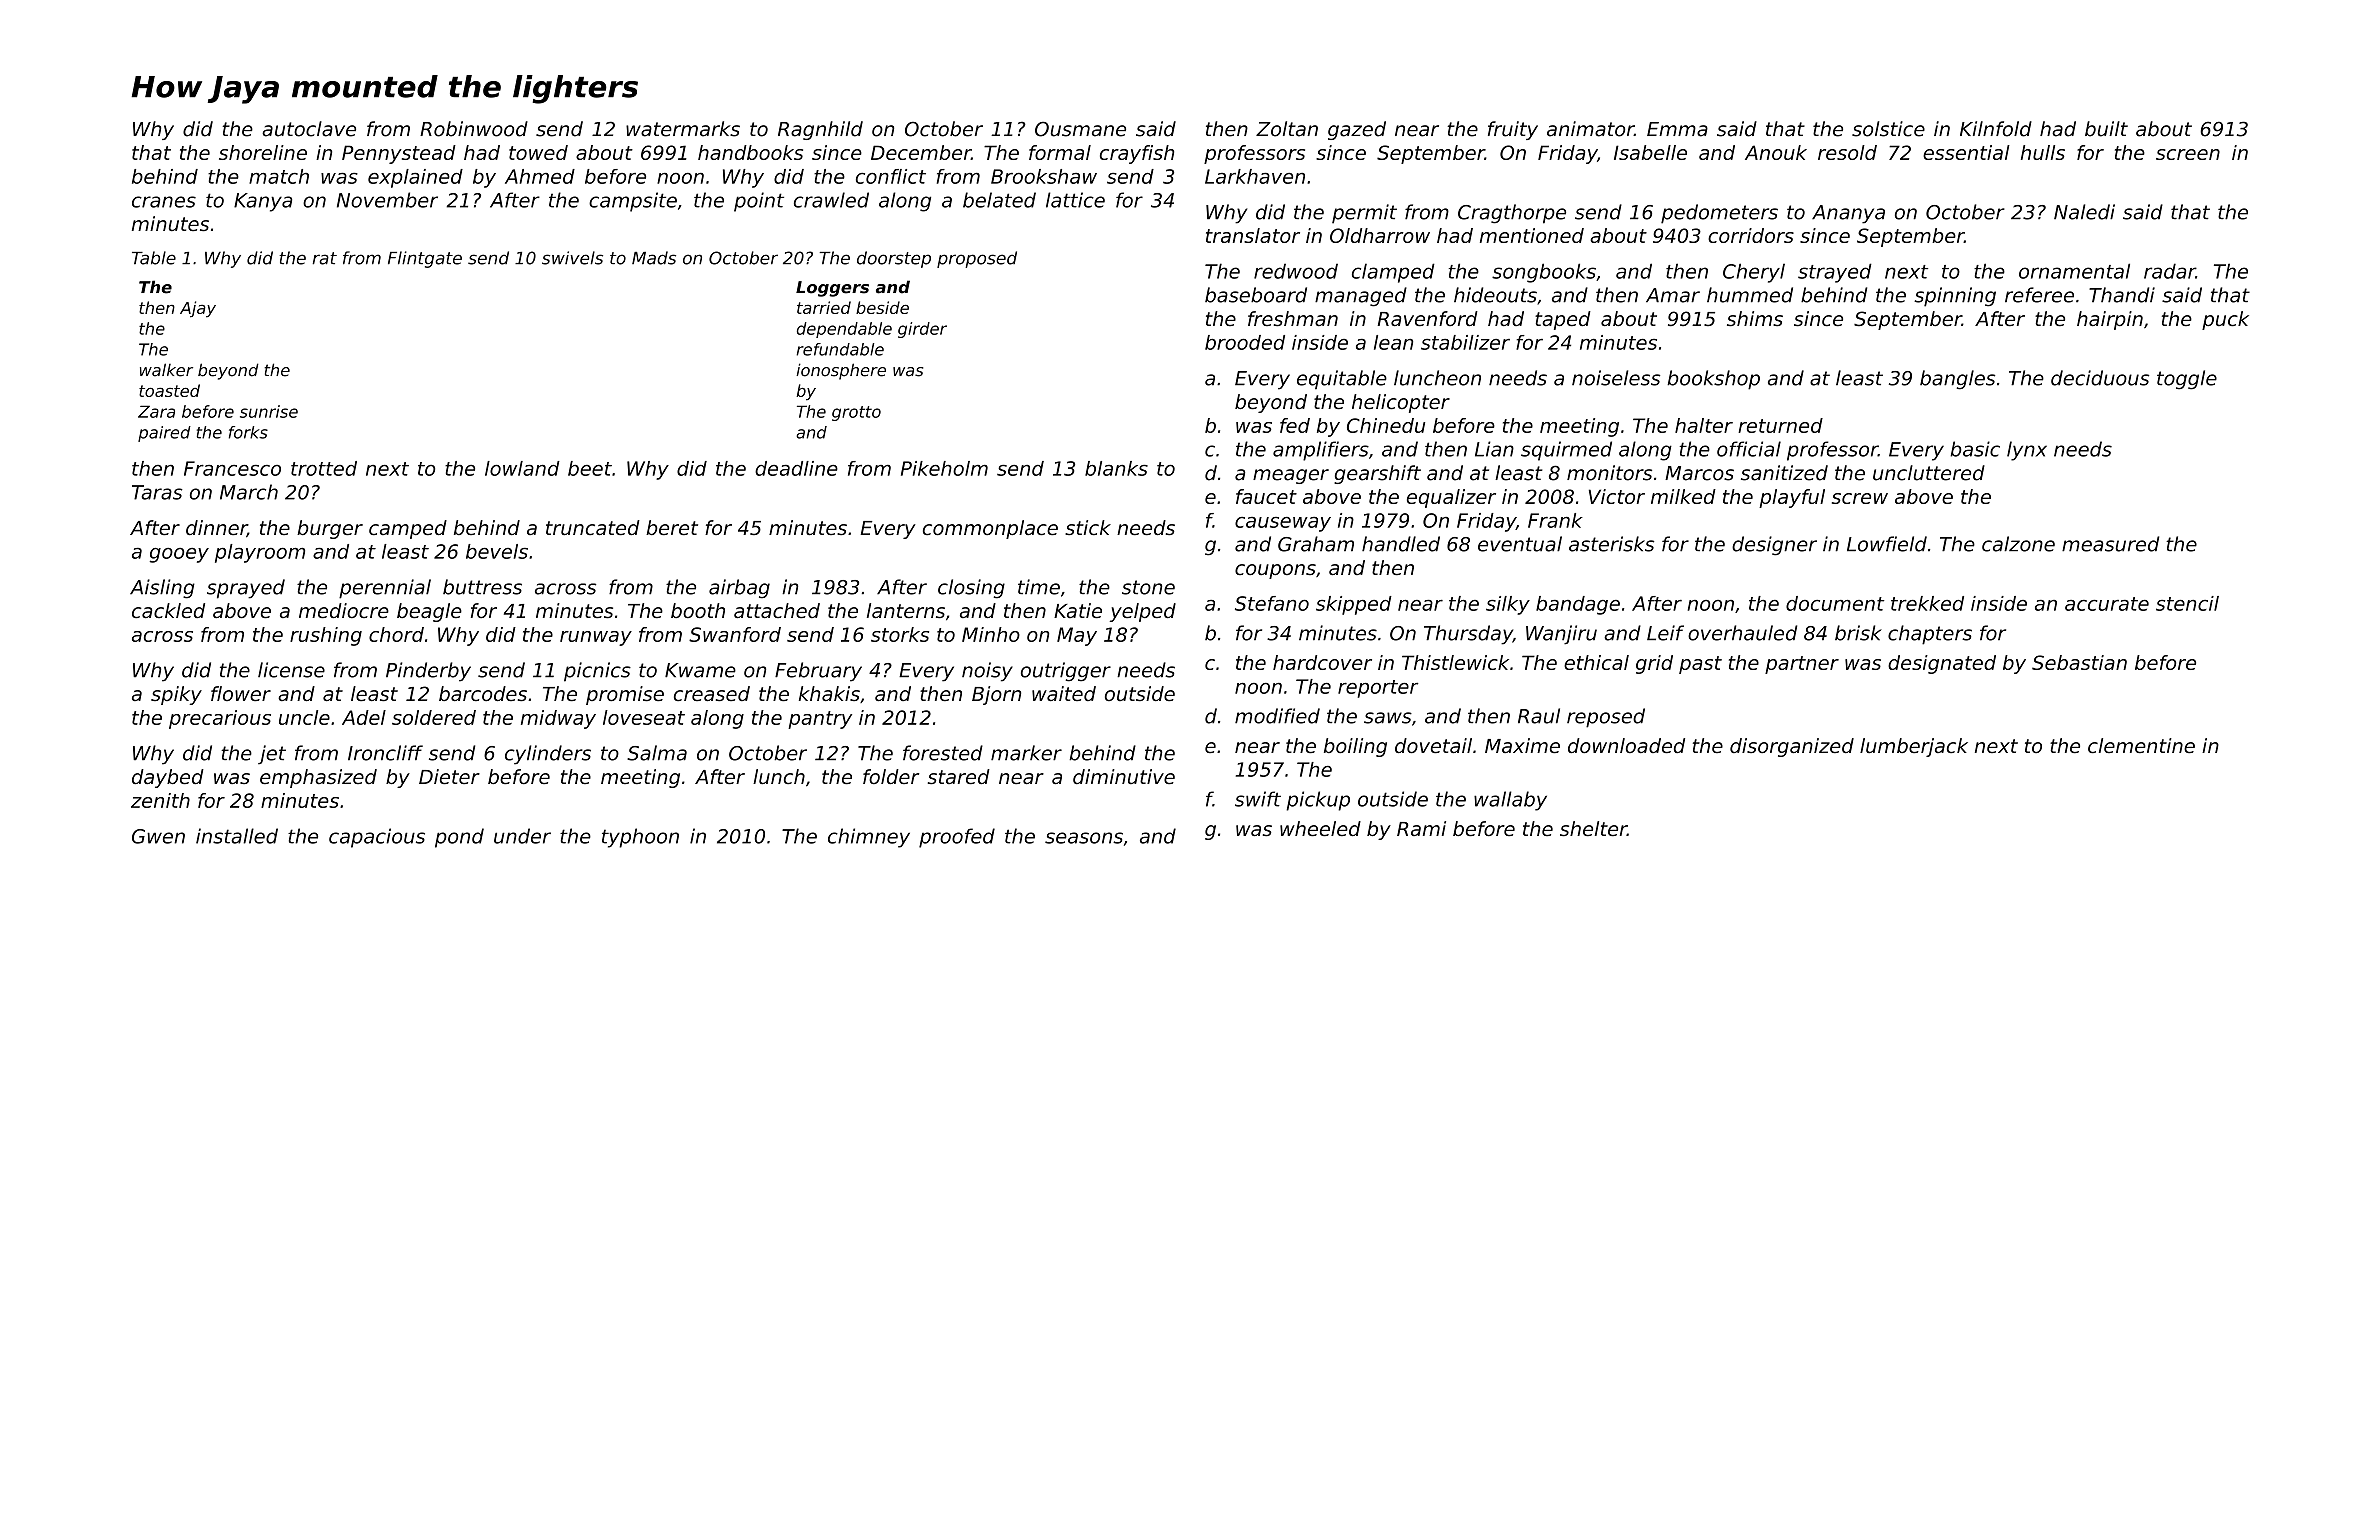 This image has width=2380, height=1540. Describe the element at coordinates (1355, 747) in the image. I see `boiling` at that location.
